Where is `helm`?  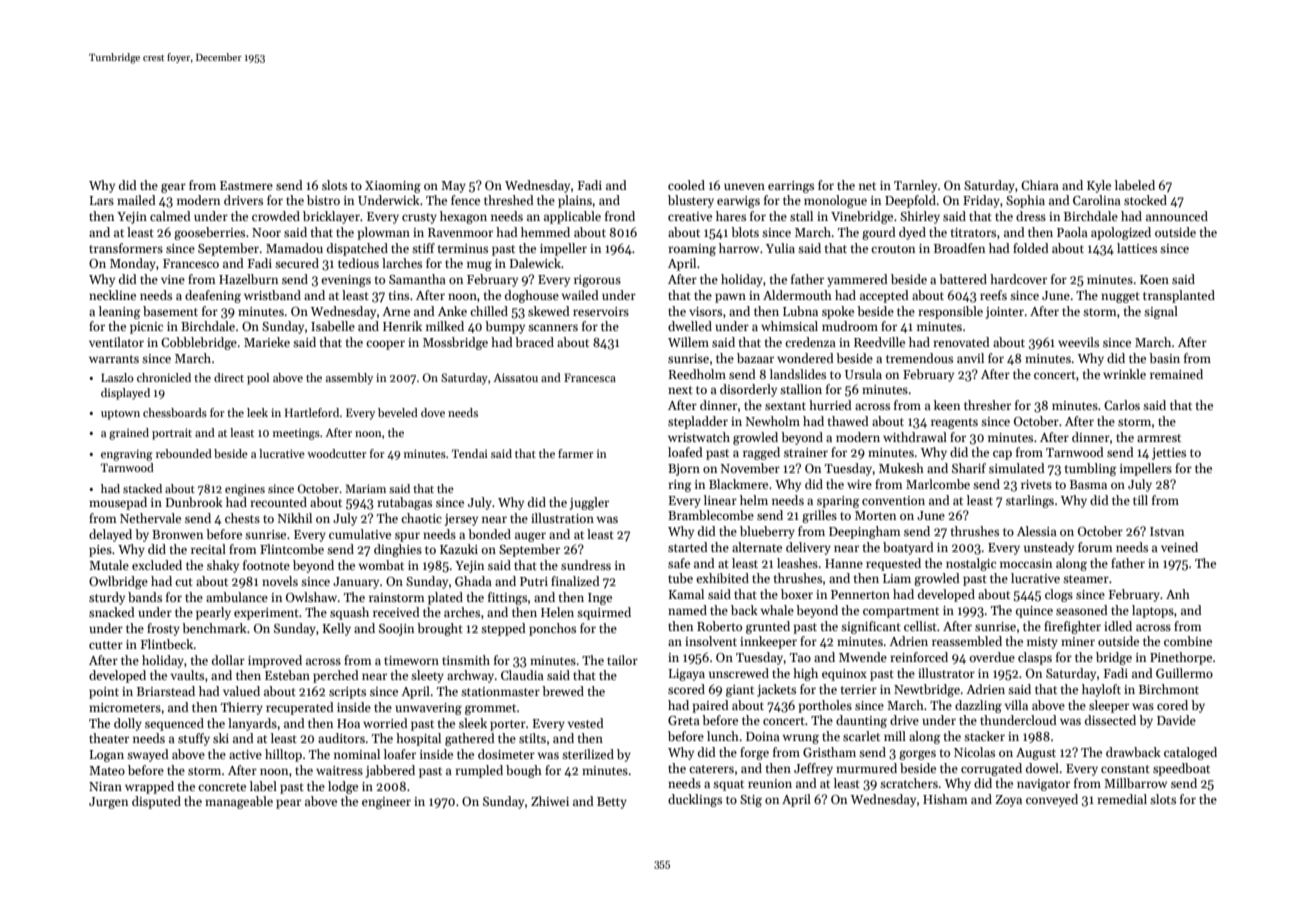 helm is located at coordinates (754, 500).
